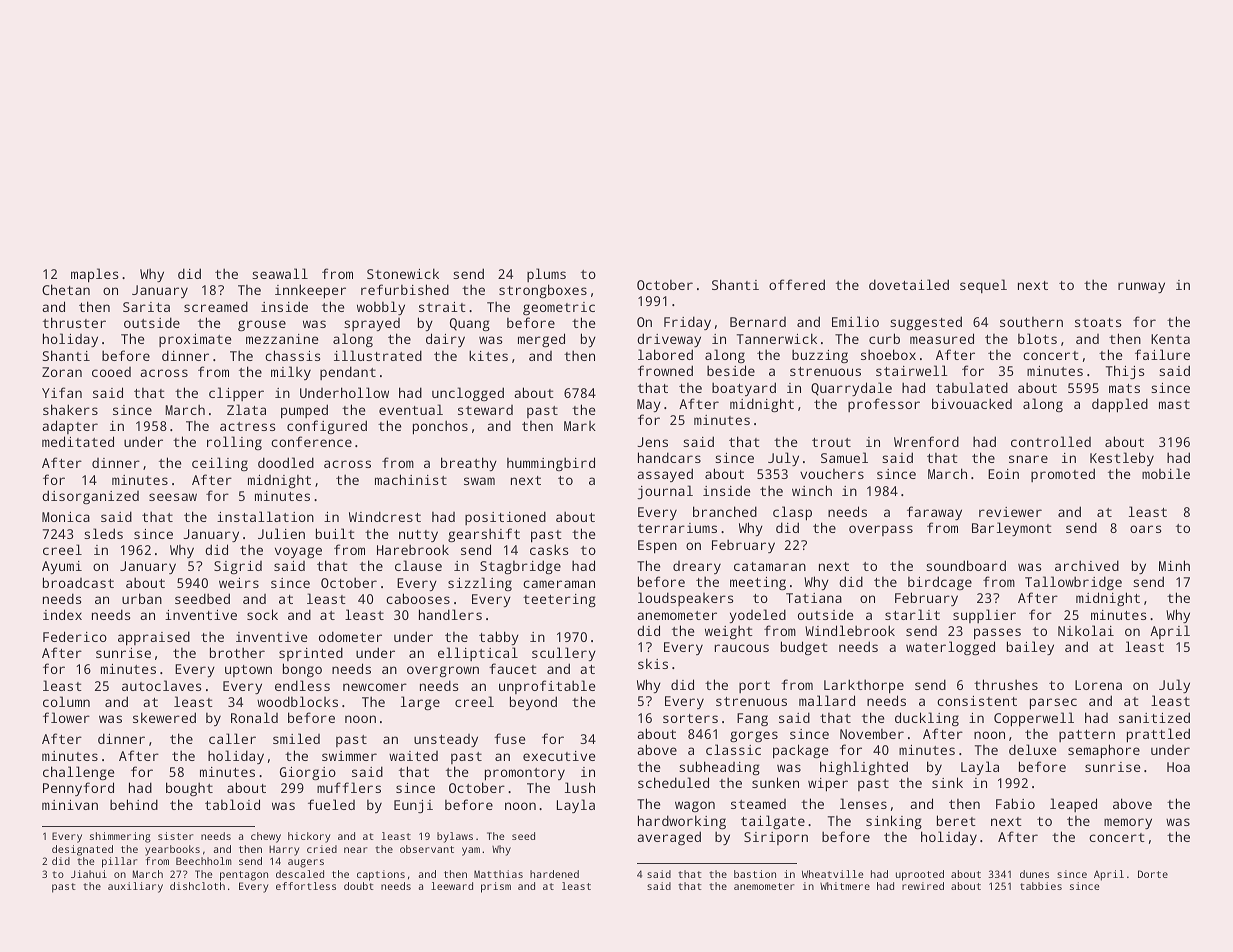 This screenshot has width=1233, height=952. Describe the element at coordinates (546, 275) in the screenshot. I see `plums` at that location.
